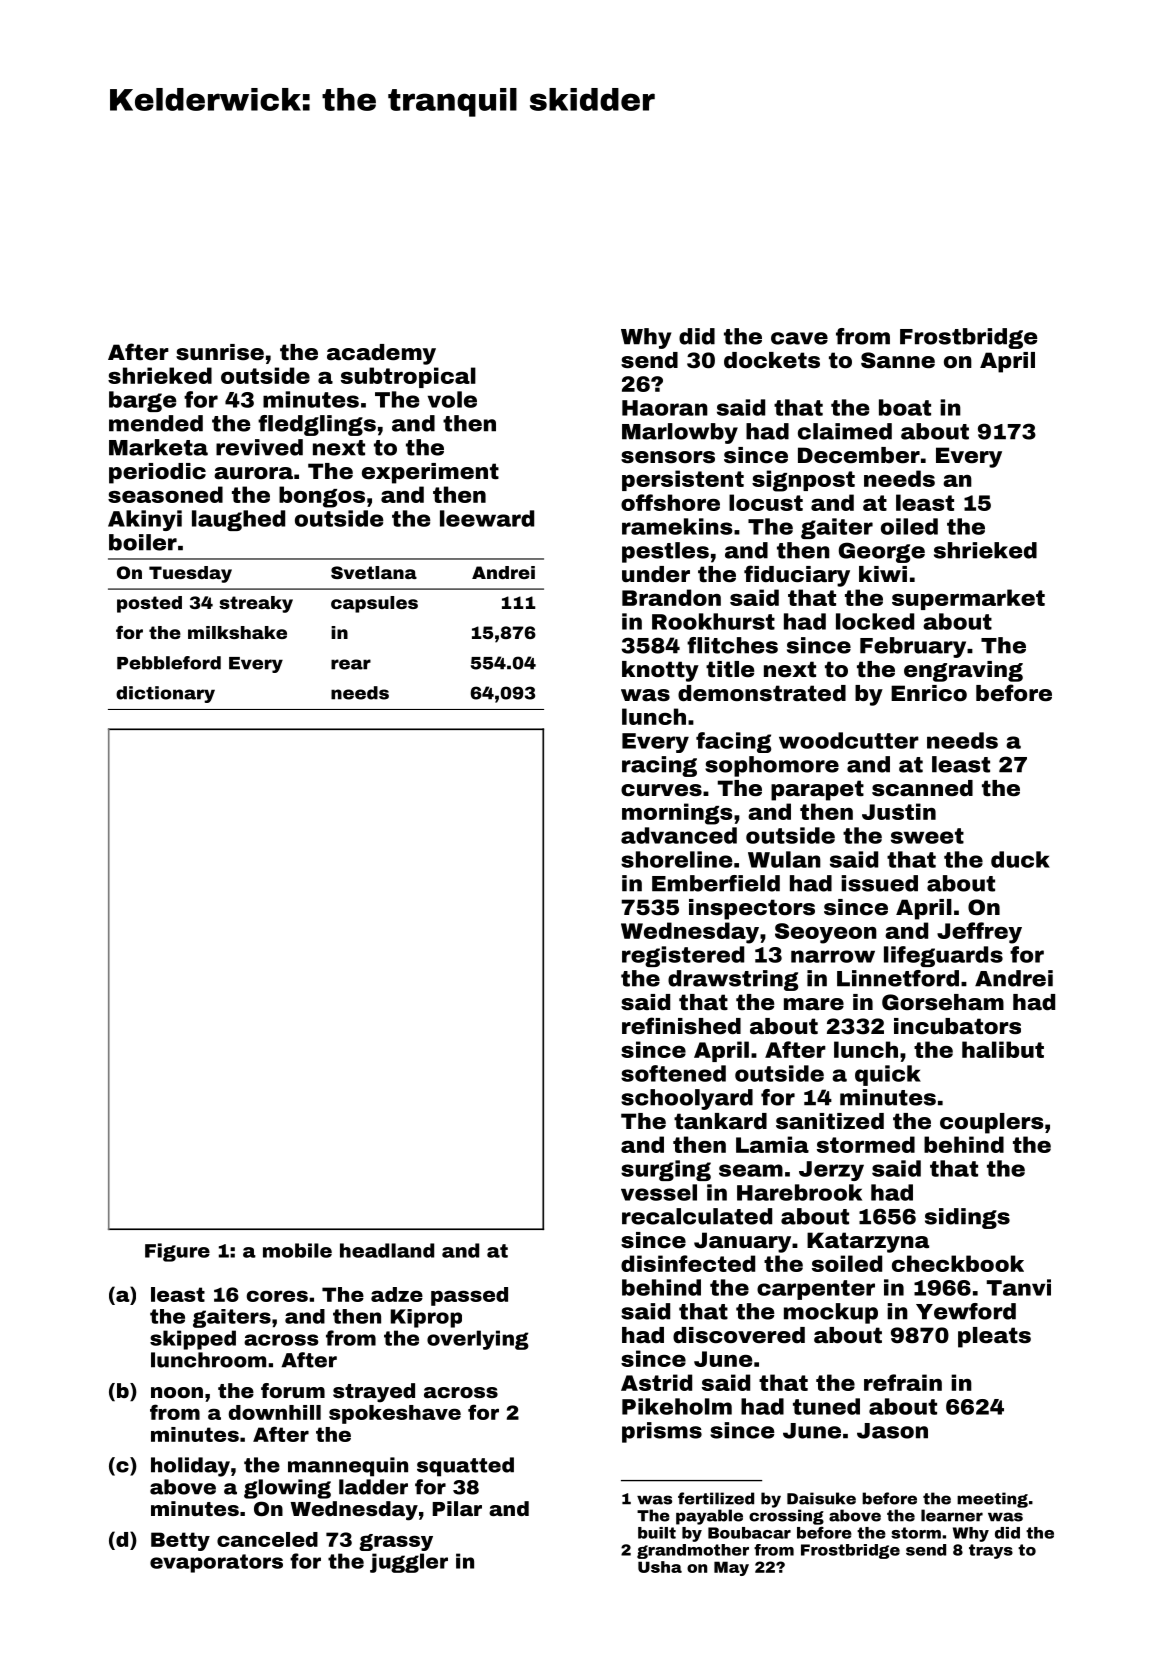 The image size is (1165, 1654). What do you see at coordinates (381, 354) in the screenshot?
I see `academy` at bounding box center [381, 354].
